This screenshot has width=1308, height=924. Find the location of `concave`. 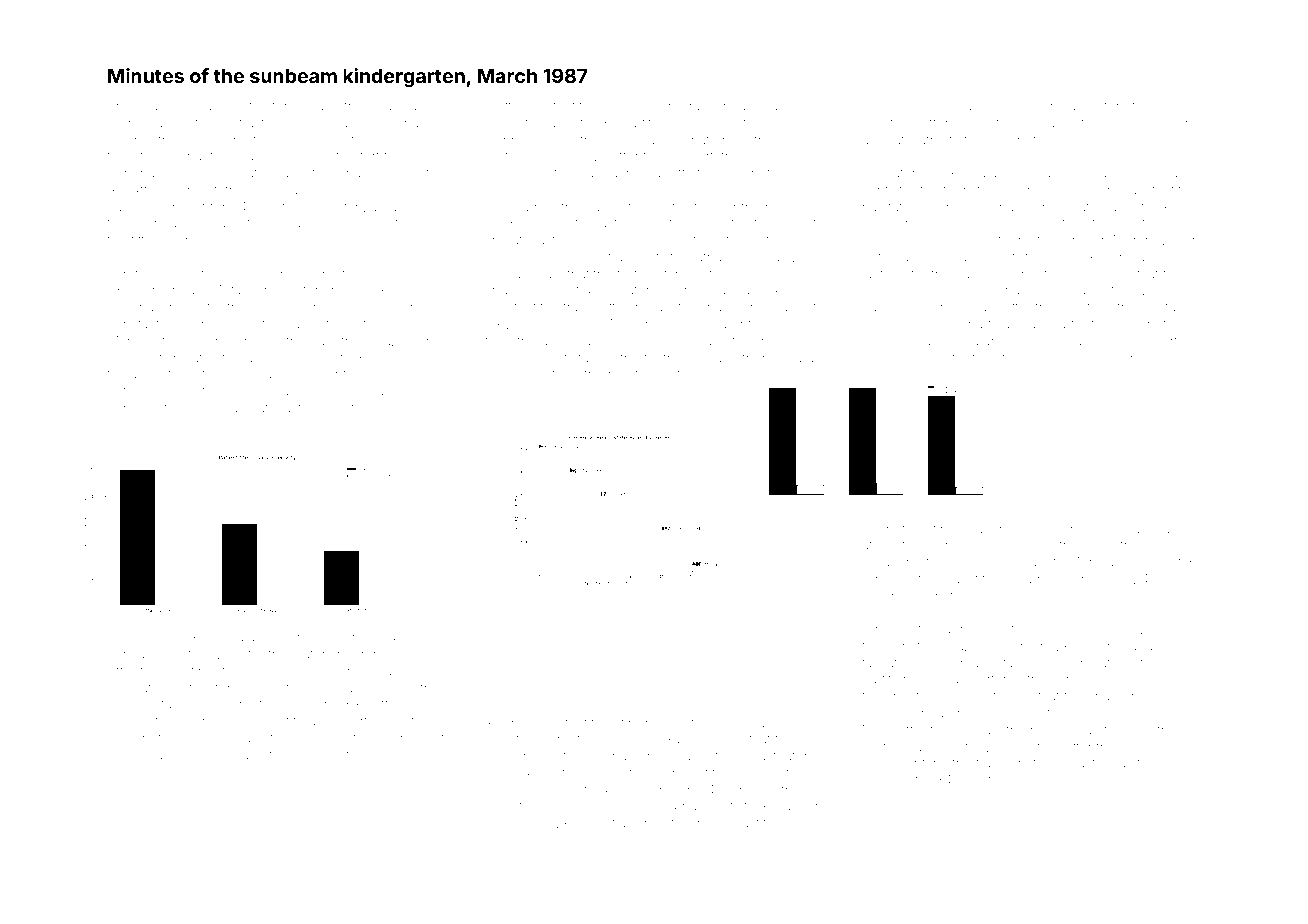

concave is located at coordinates (134, 655).
